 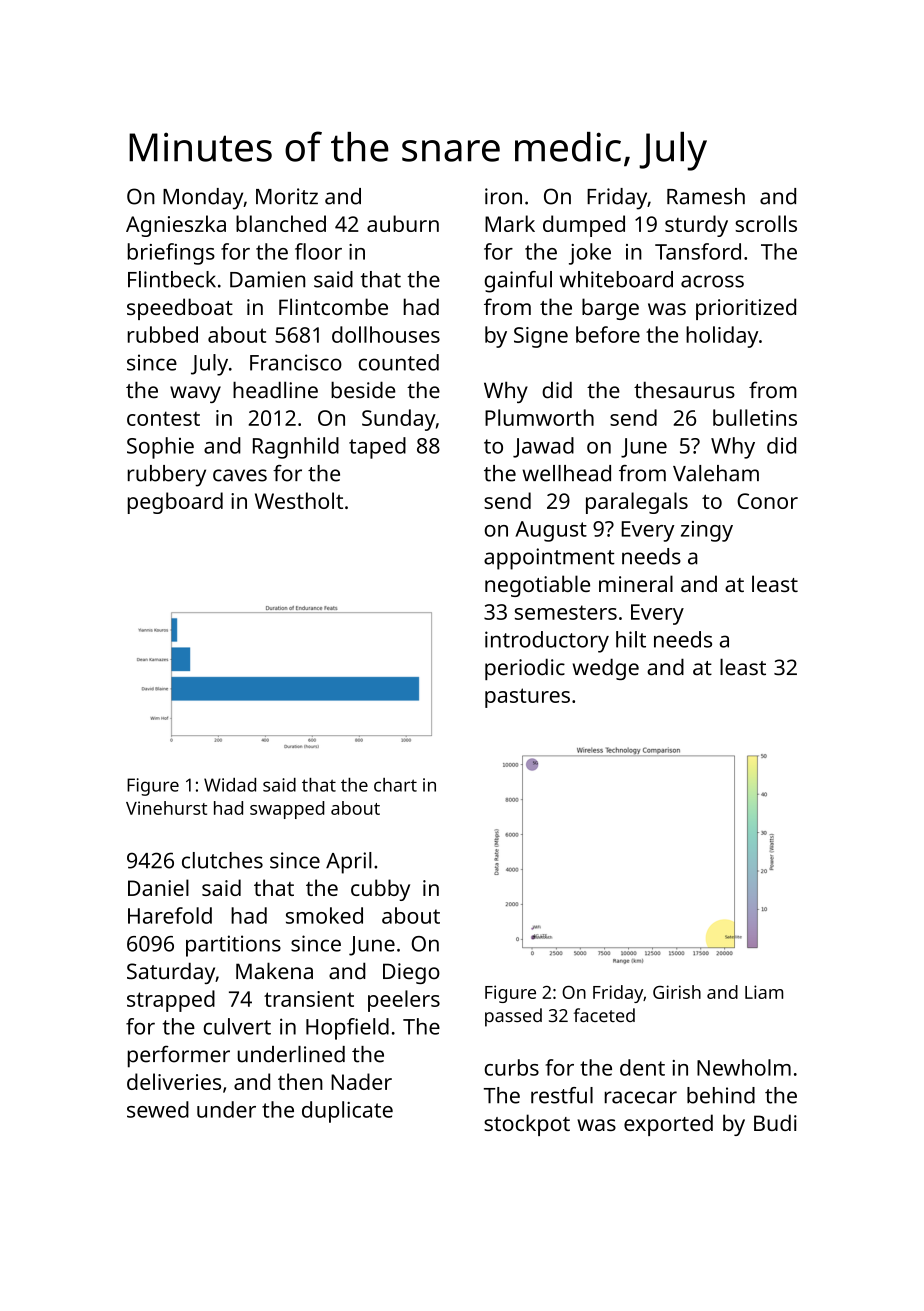 What do you see at coordinates (386, 334) in the screenshot?
I see `dollhouses` at bounding box center [386, 334].
